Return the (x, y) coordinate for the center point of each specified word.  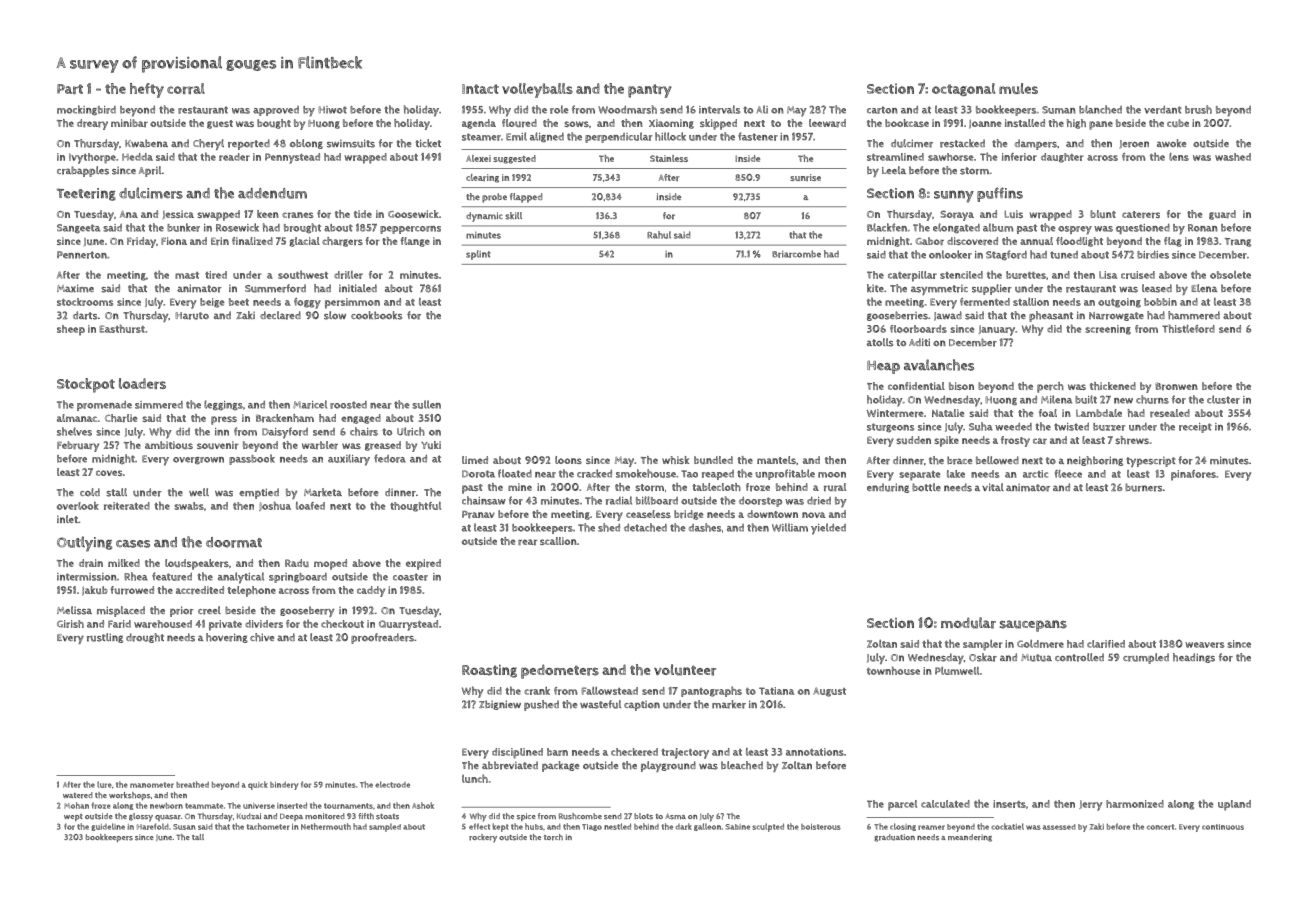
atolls (880, 342)
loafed (310, 506)
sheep (71, 330)
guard (1222, 215)
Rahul (659, 235)
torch (553, 837)
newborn (166, 806)
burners (1143, 487)
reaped (718, 475)
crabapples (83, 171)
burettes (1026, 275)
